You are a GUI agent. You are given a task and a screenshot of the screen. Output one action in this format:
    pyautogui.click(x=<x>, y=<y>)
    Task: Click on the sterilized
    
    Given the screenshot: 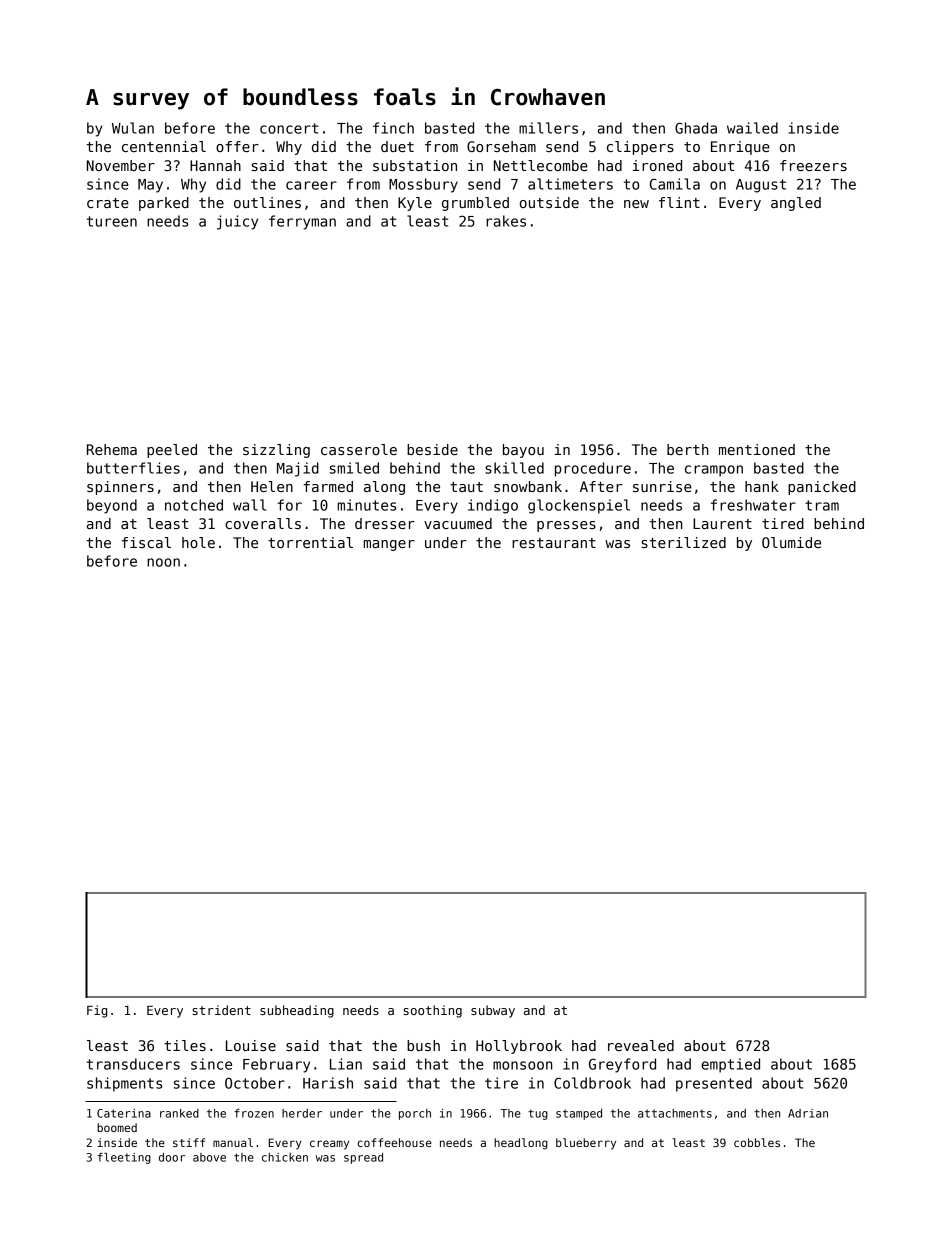 What is the action you would take?
    pyautogui.click(x=683, y=542)
